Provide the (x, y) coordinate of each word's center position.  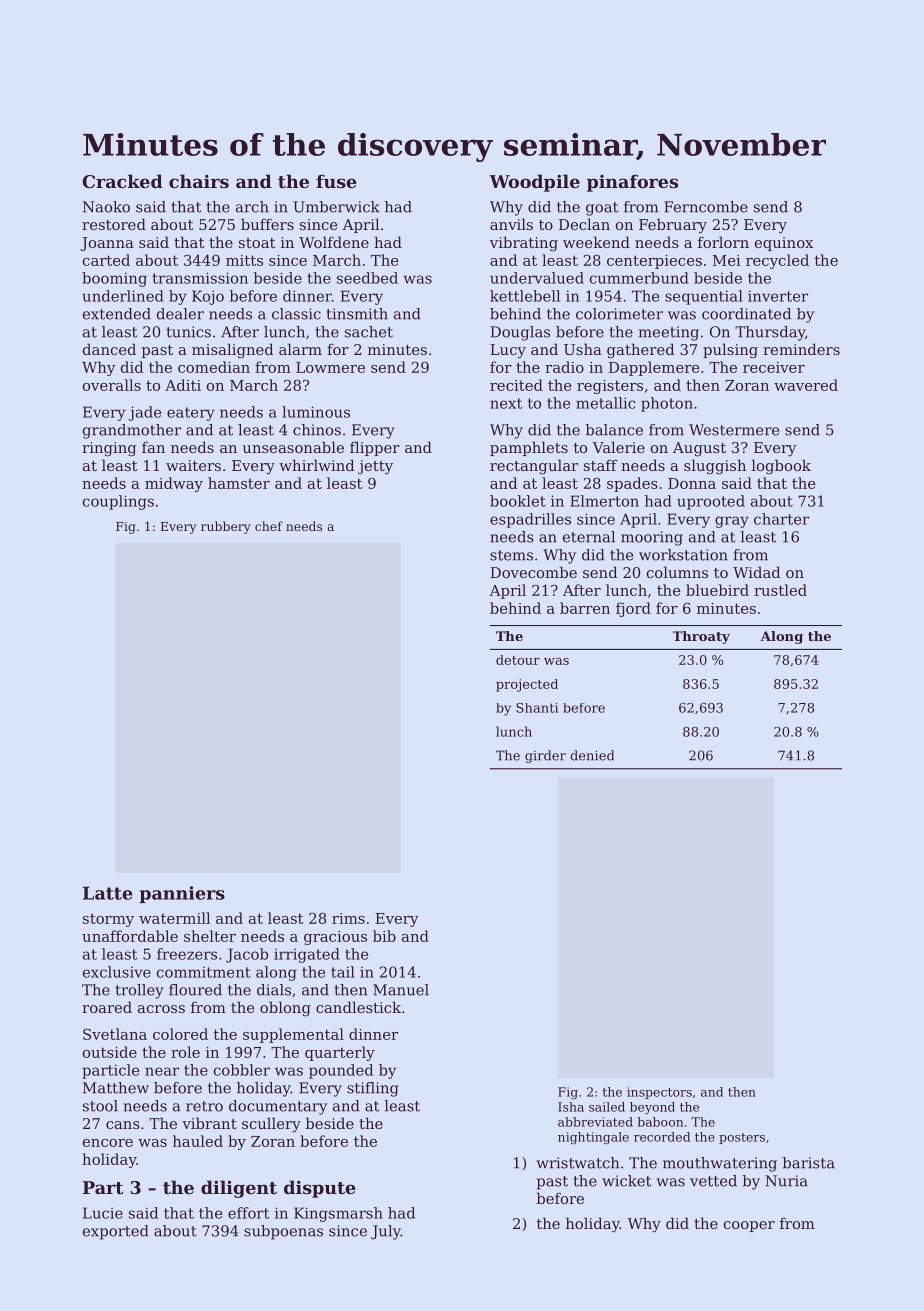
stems (511, 555)
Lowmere (330, 367)
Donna (692, 483)
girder (545, 756)
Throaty (701, 637)
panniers (182, 894)
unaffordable (130, 936)
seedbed (367, 278)
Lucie (103, 1213)
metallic (605, 403)
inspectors (659, 1093)
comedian (214, 367)
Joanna (107, 244)
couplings (118, 502)
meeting (669, 333)
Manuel (401, 990)
